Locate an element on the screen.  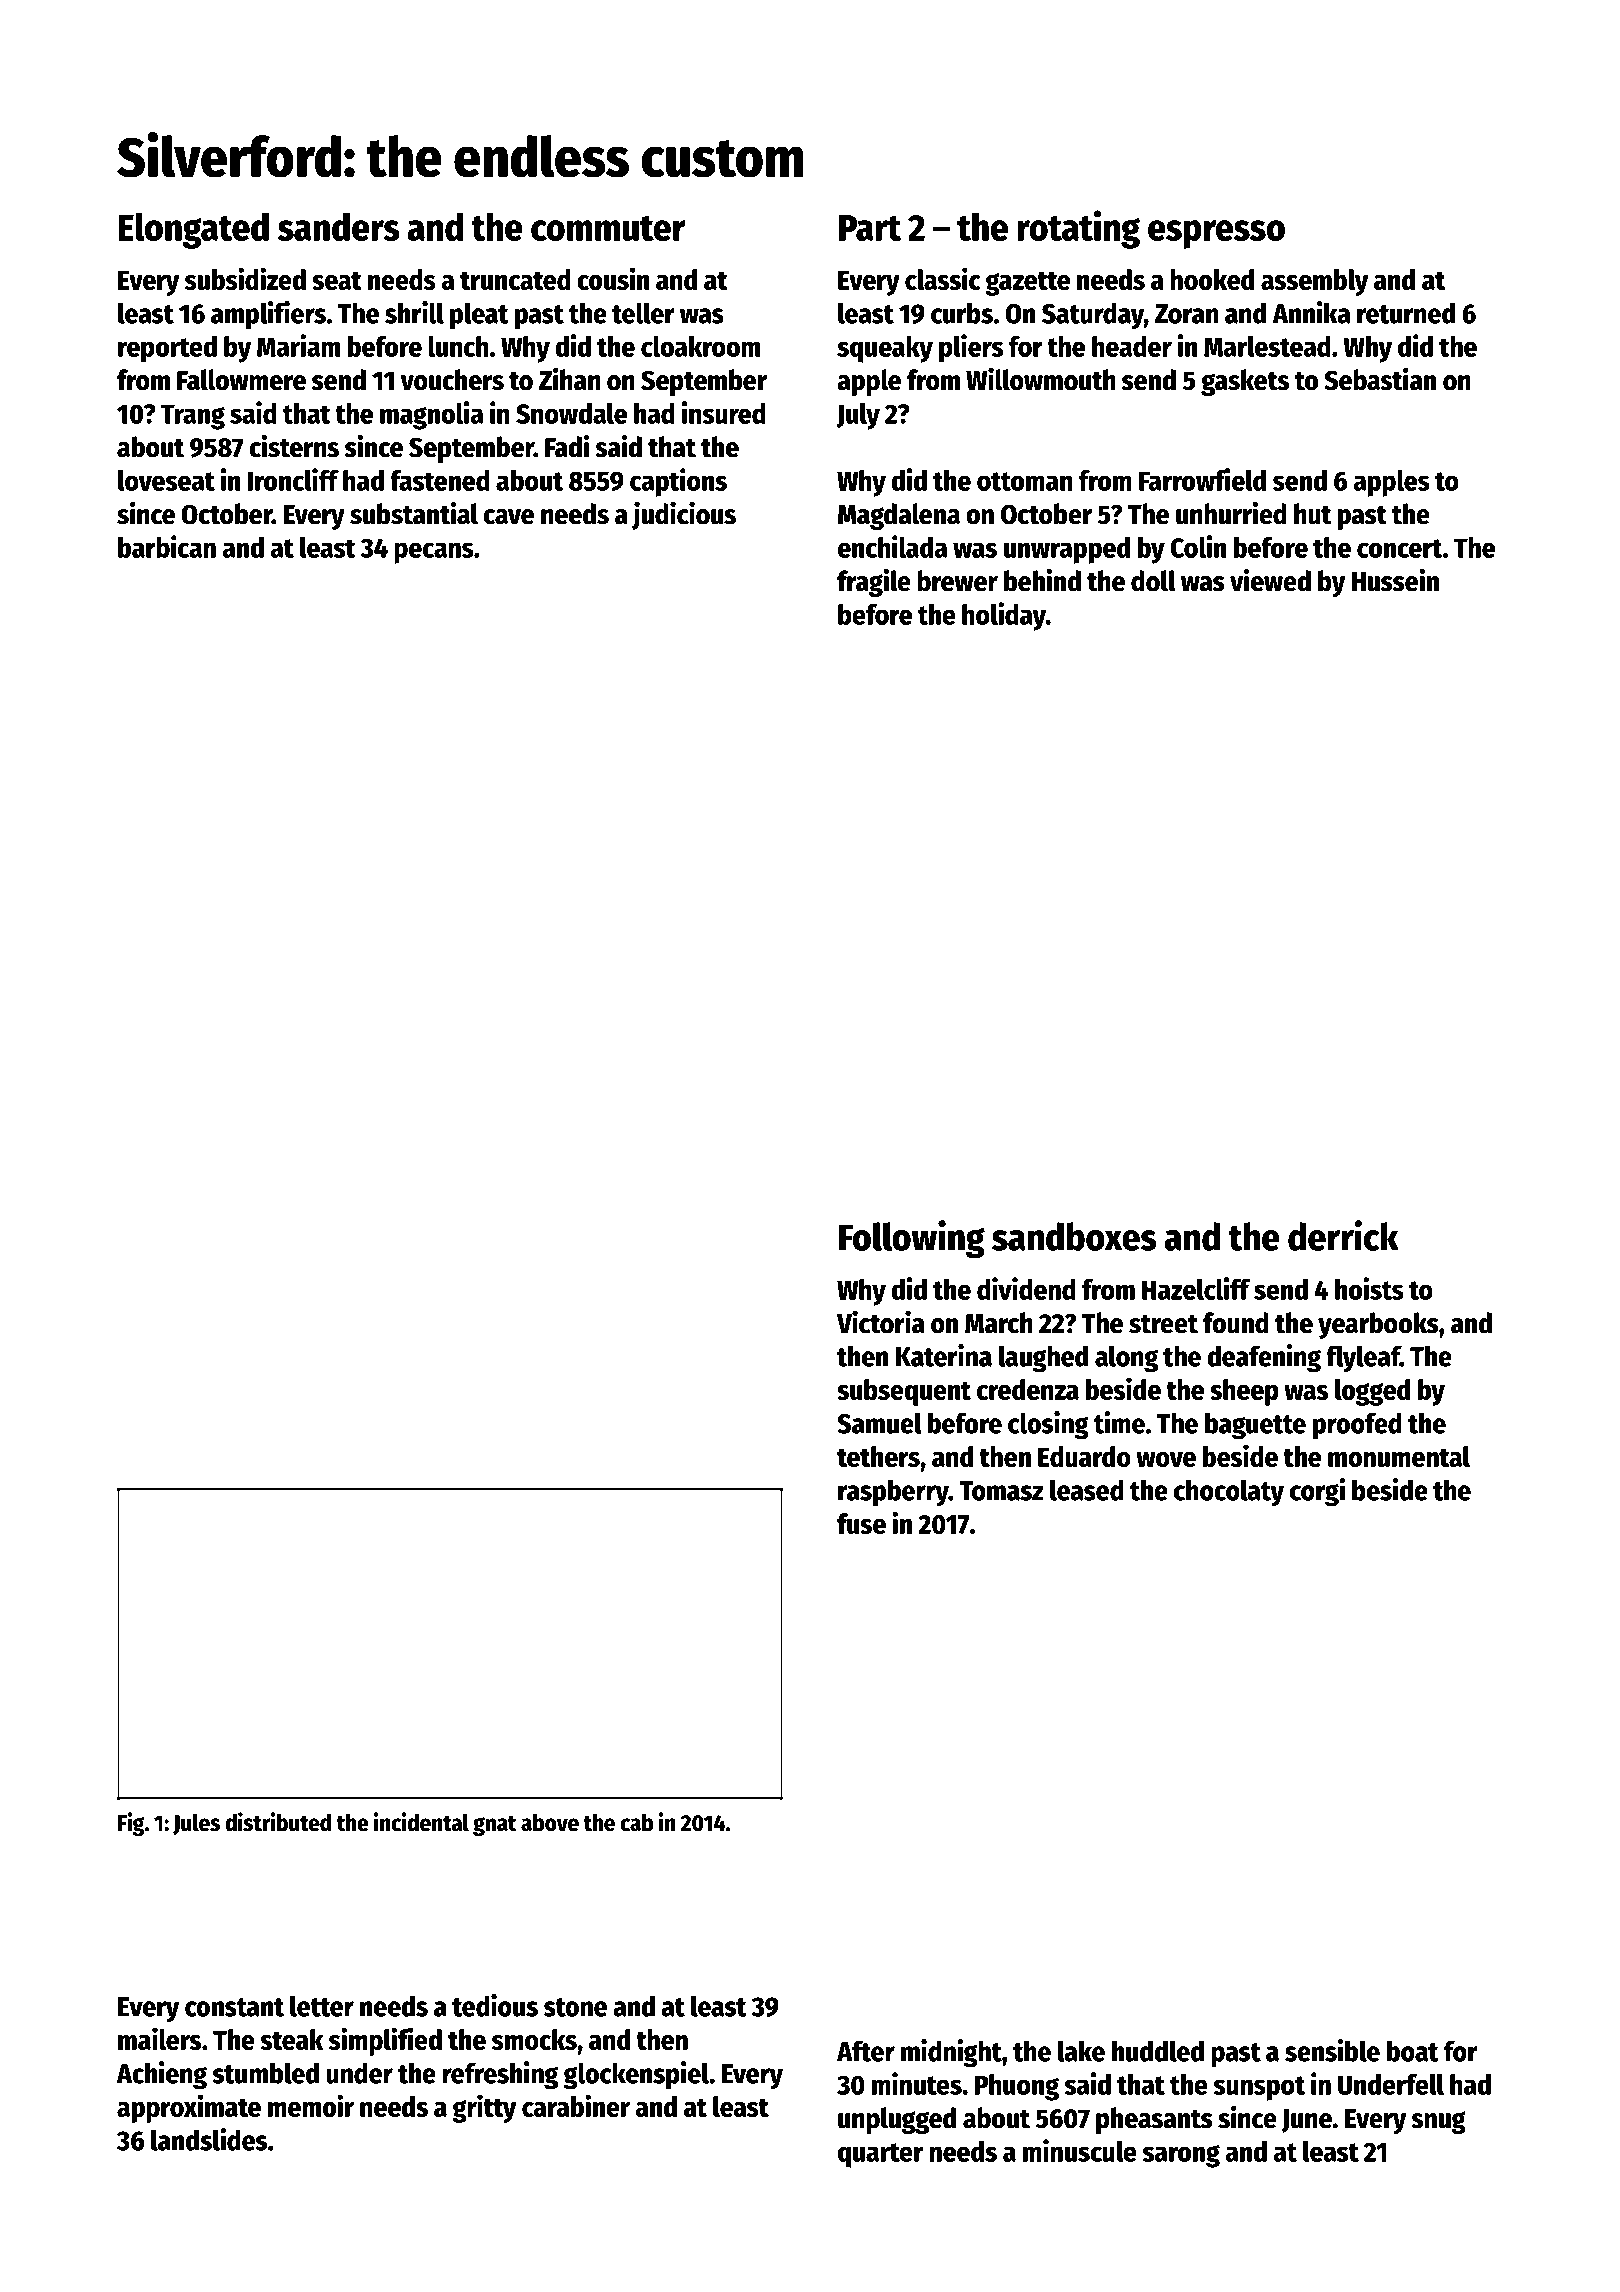
June is located at coordinates (1307, 2121).
